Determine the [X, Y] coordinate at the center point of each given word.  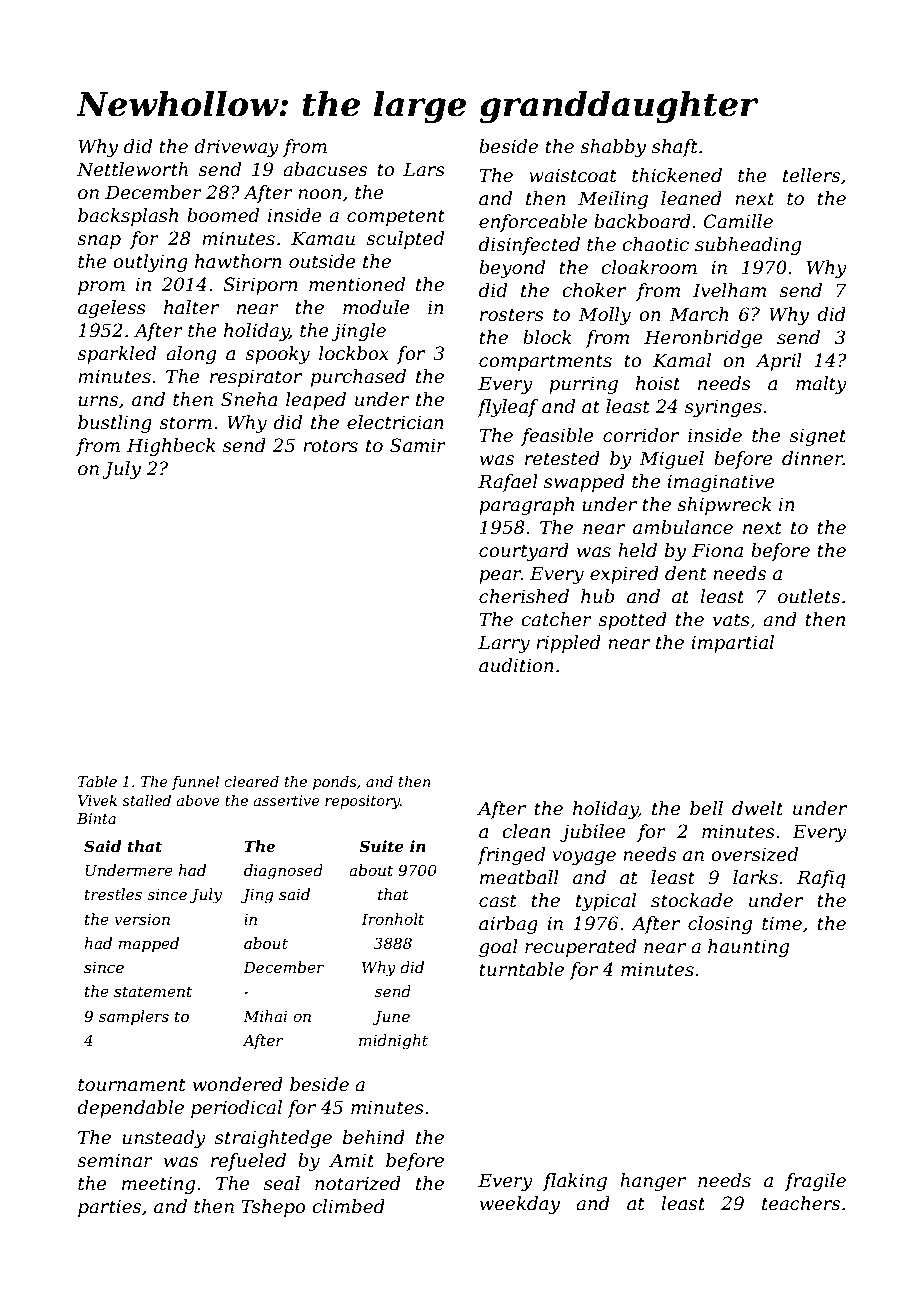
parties [109, 1208]
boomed [223, 215]
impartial [732, 644]
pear [500, 577]
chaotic [655, 244]
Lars [424, 169]
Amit [351, 1160]
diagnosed [283, 872]
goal [498, 948]
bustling [115, 424]
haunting [748, 948]
